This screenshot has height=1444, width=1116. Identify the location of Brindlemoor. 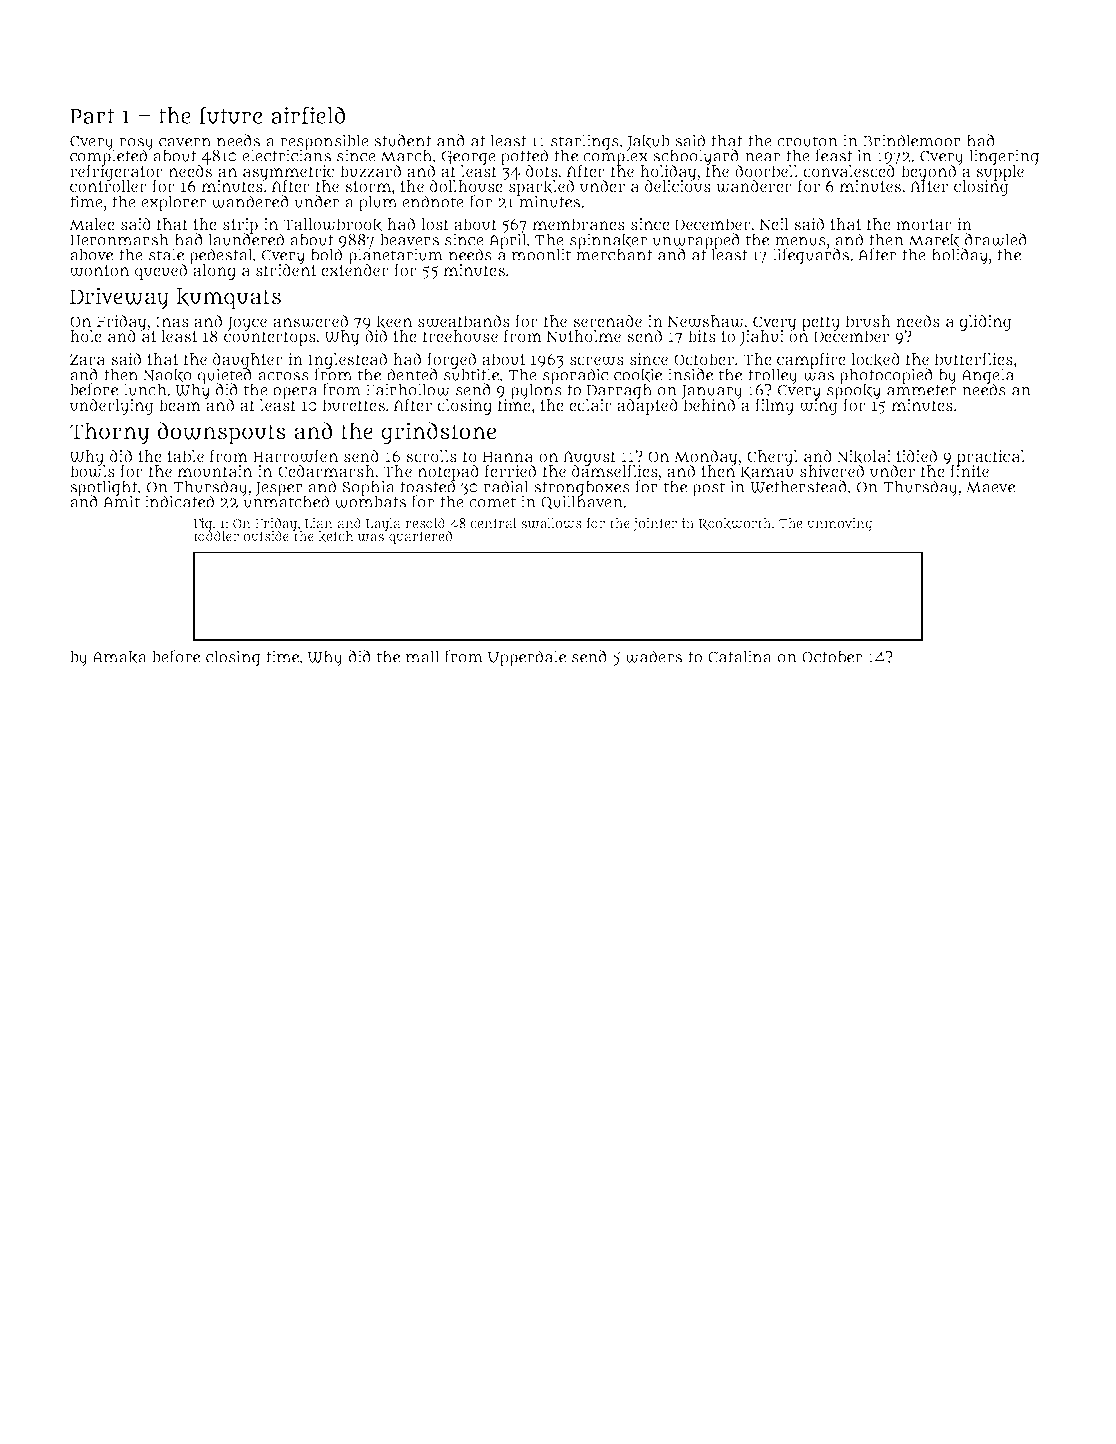
(912, 140).
